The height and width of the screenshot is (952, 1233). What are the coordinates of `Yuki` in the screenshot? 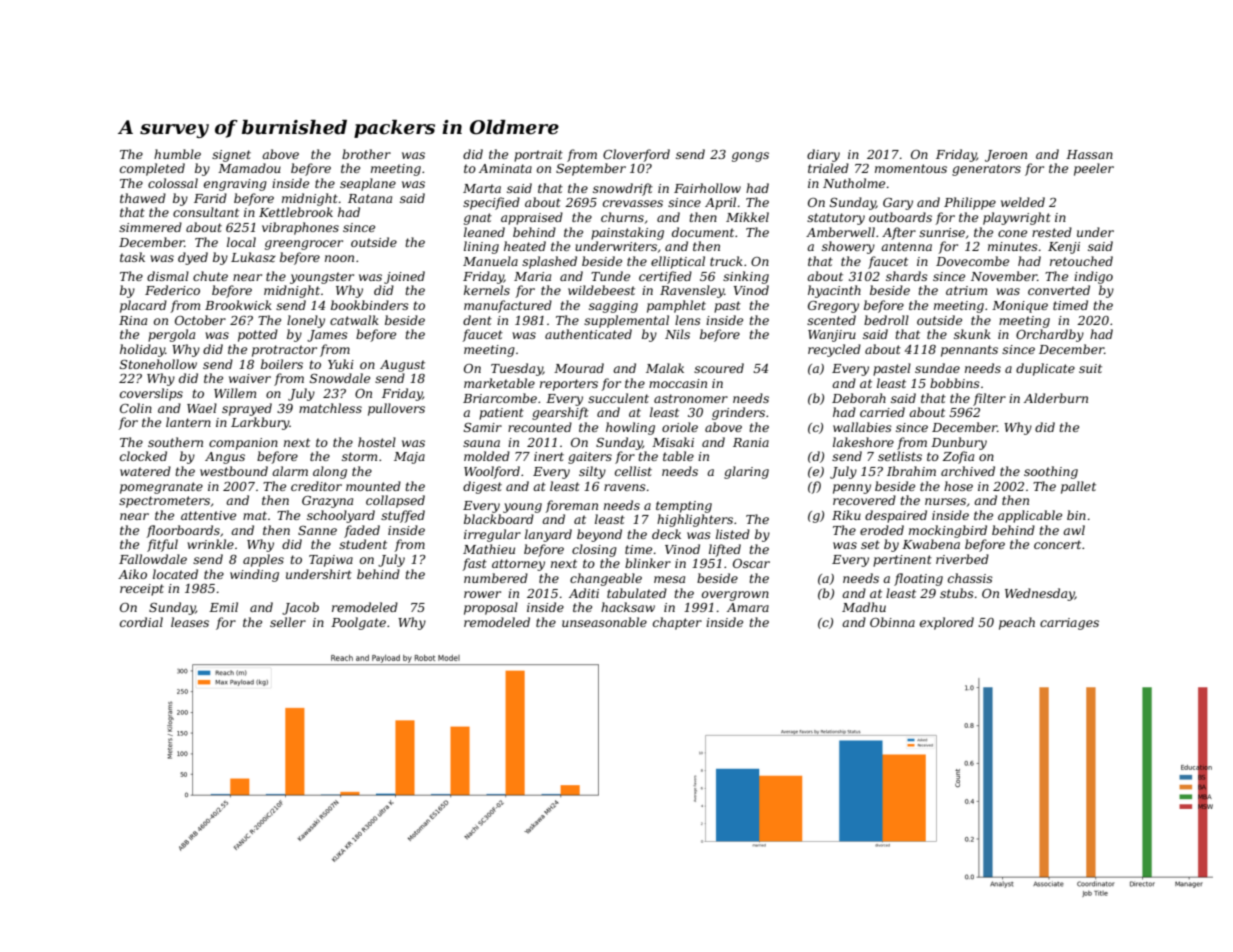 It's located at (341, 364).
